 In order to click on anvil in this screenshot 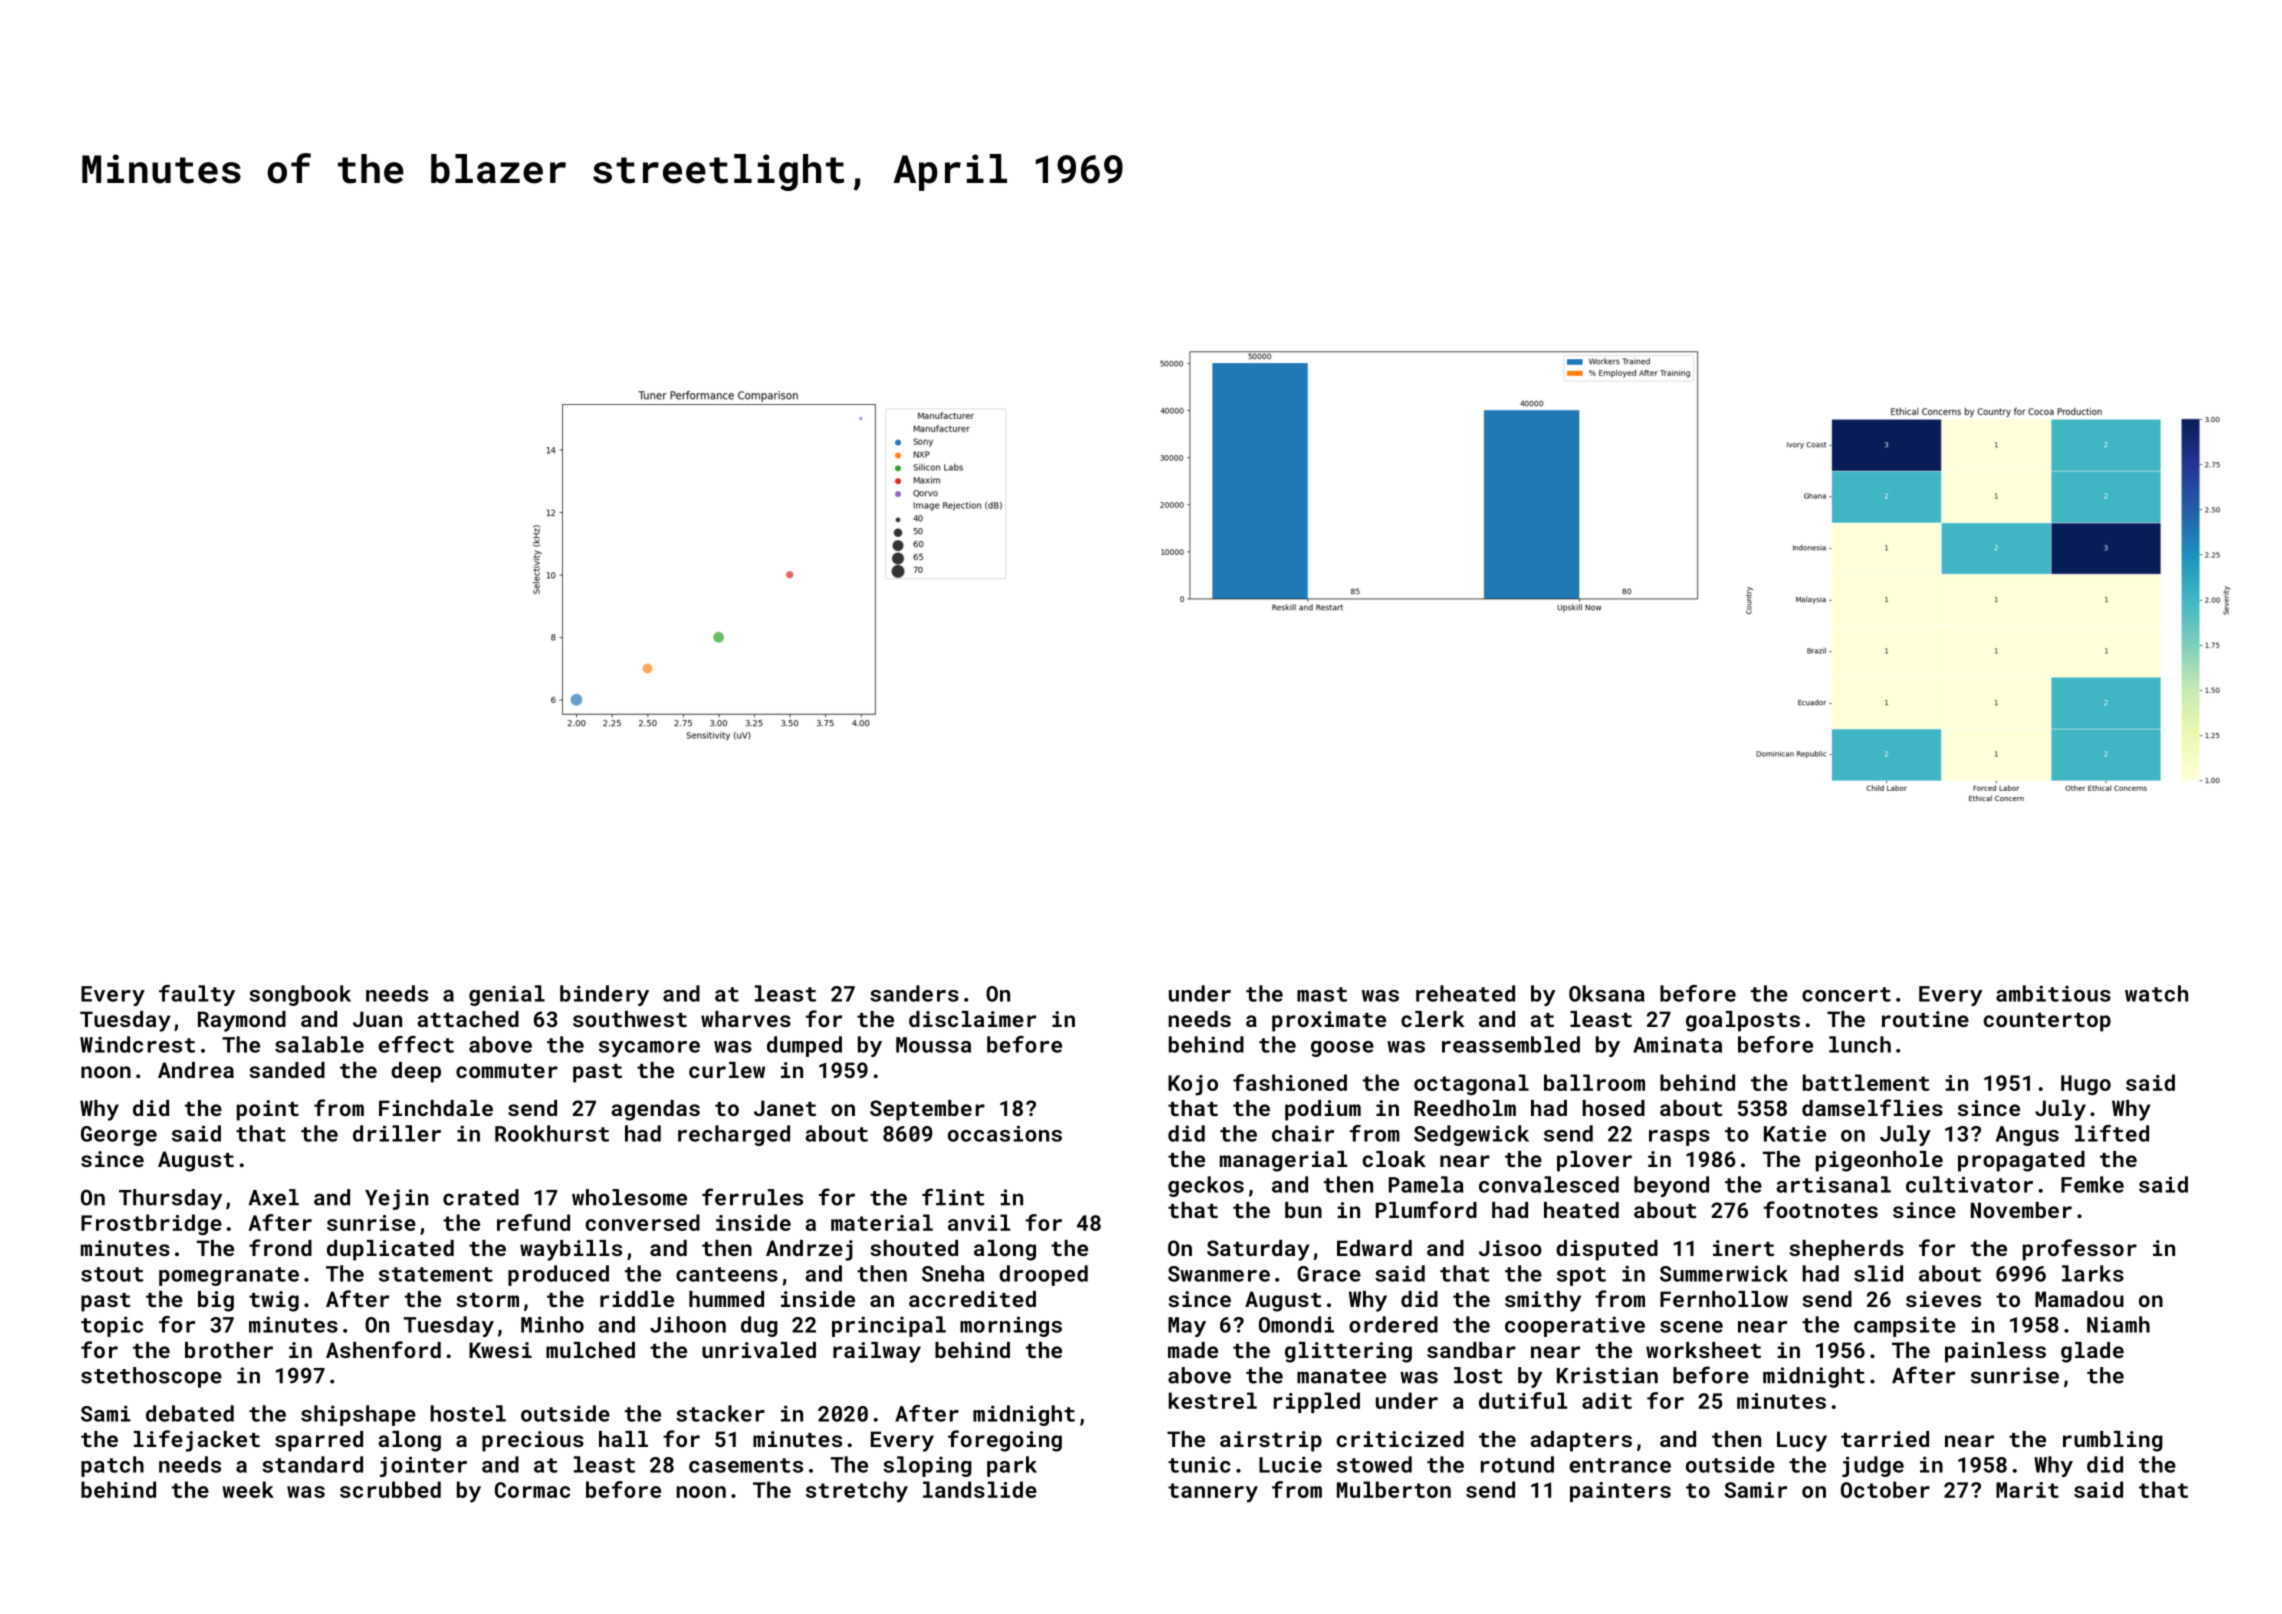, I will do `click(979, 1222)`.
